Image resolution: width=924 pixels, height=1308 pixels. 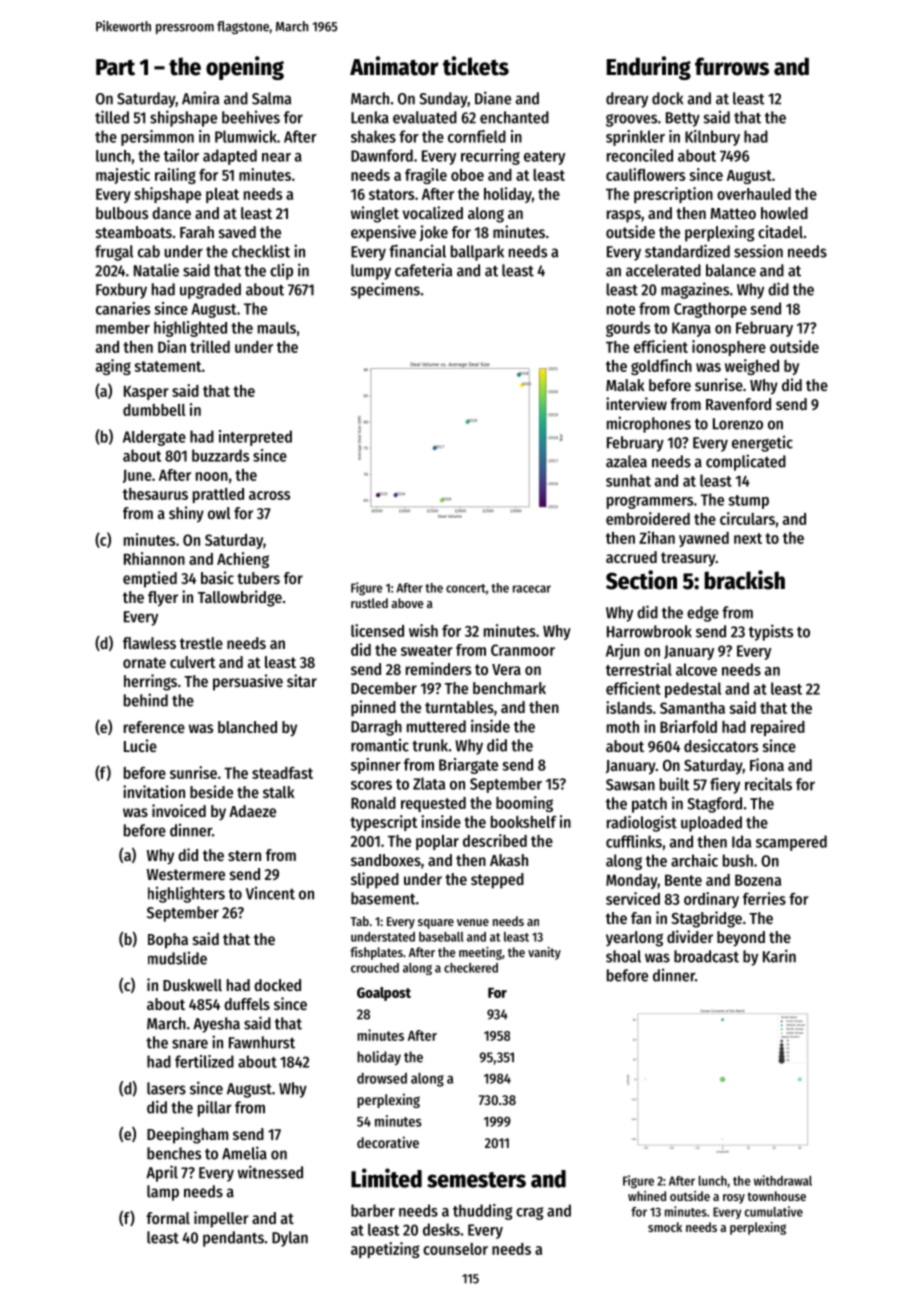 What do you see at coordinates (784, 213) in the document?
I see `howled` at bounding box center [784, 213].
